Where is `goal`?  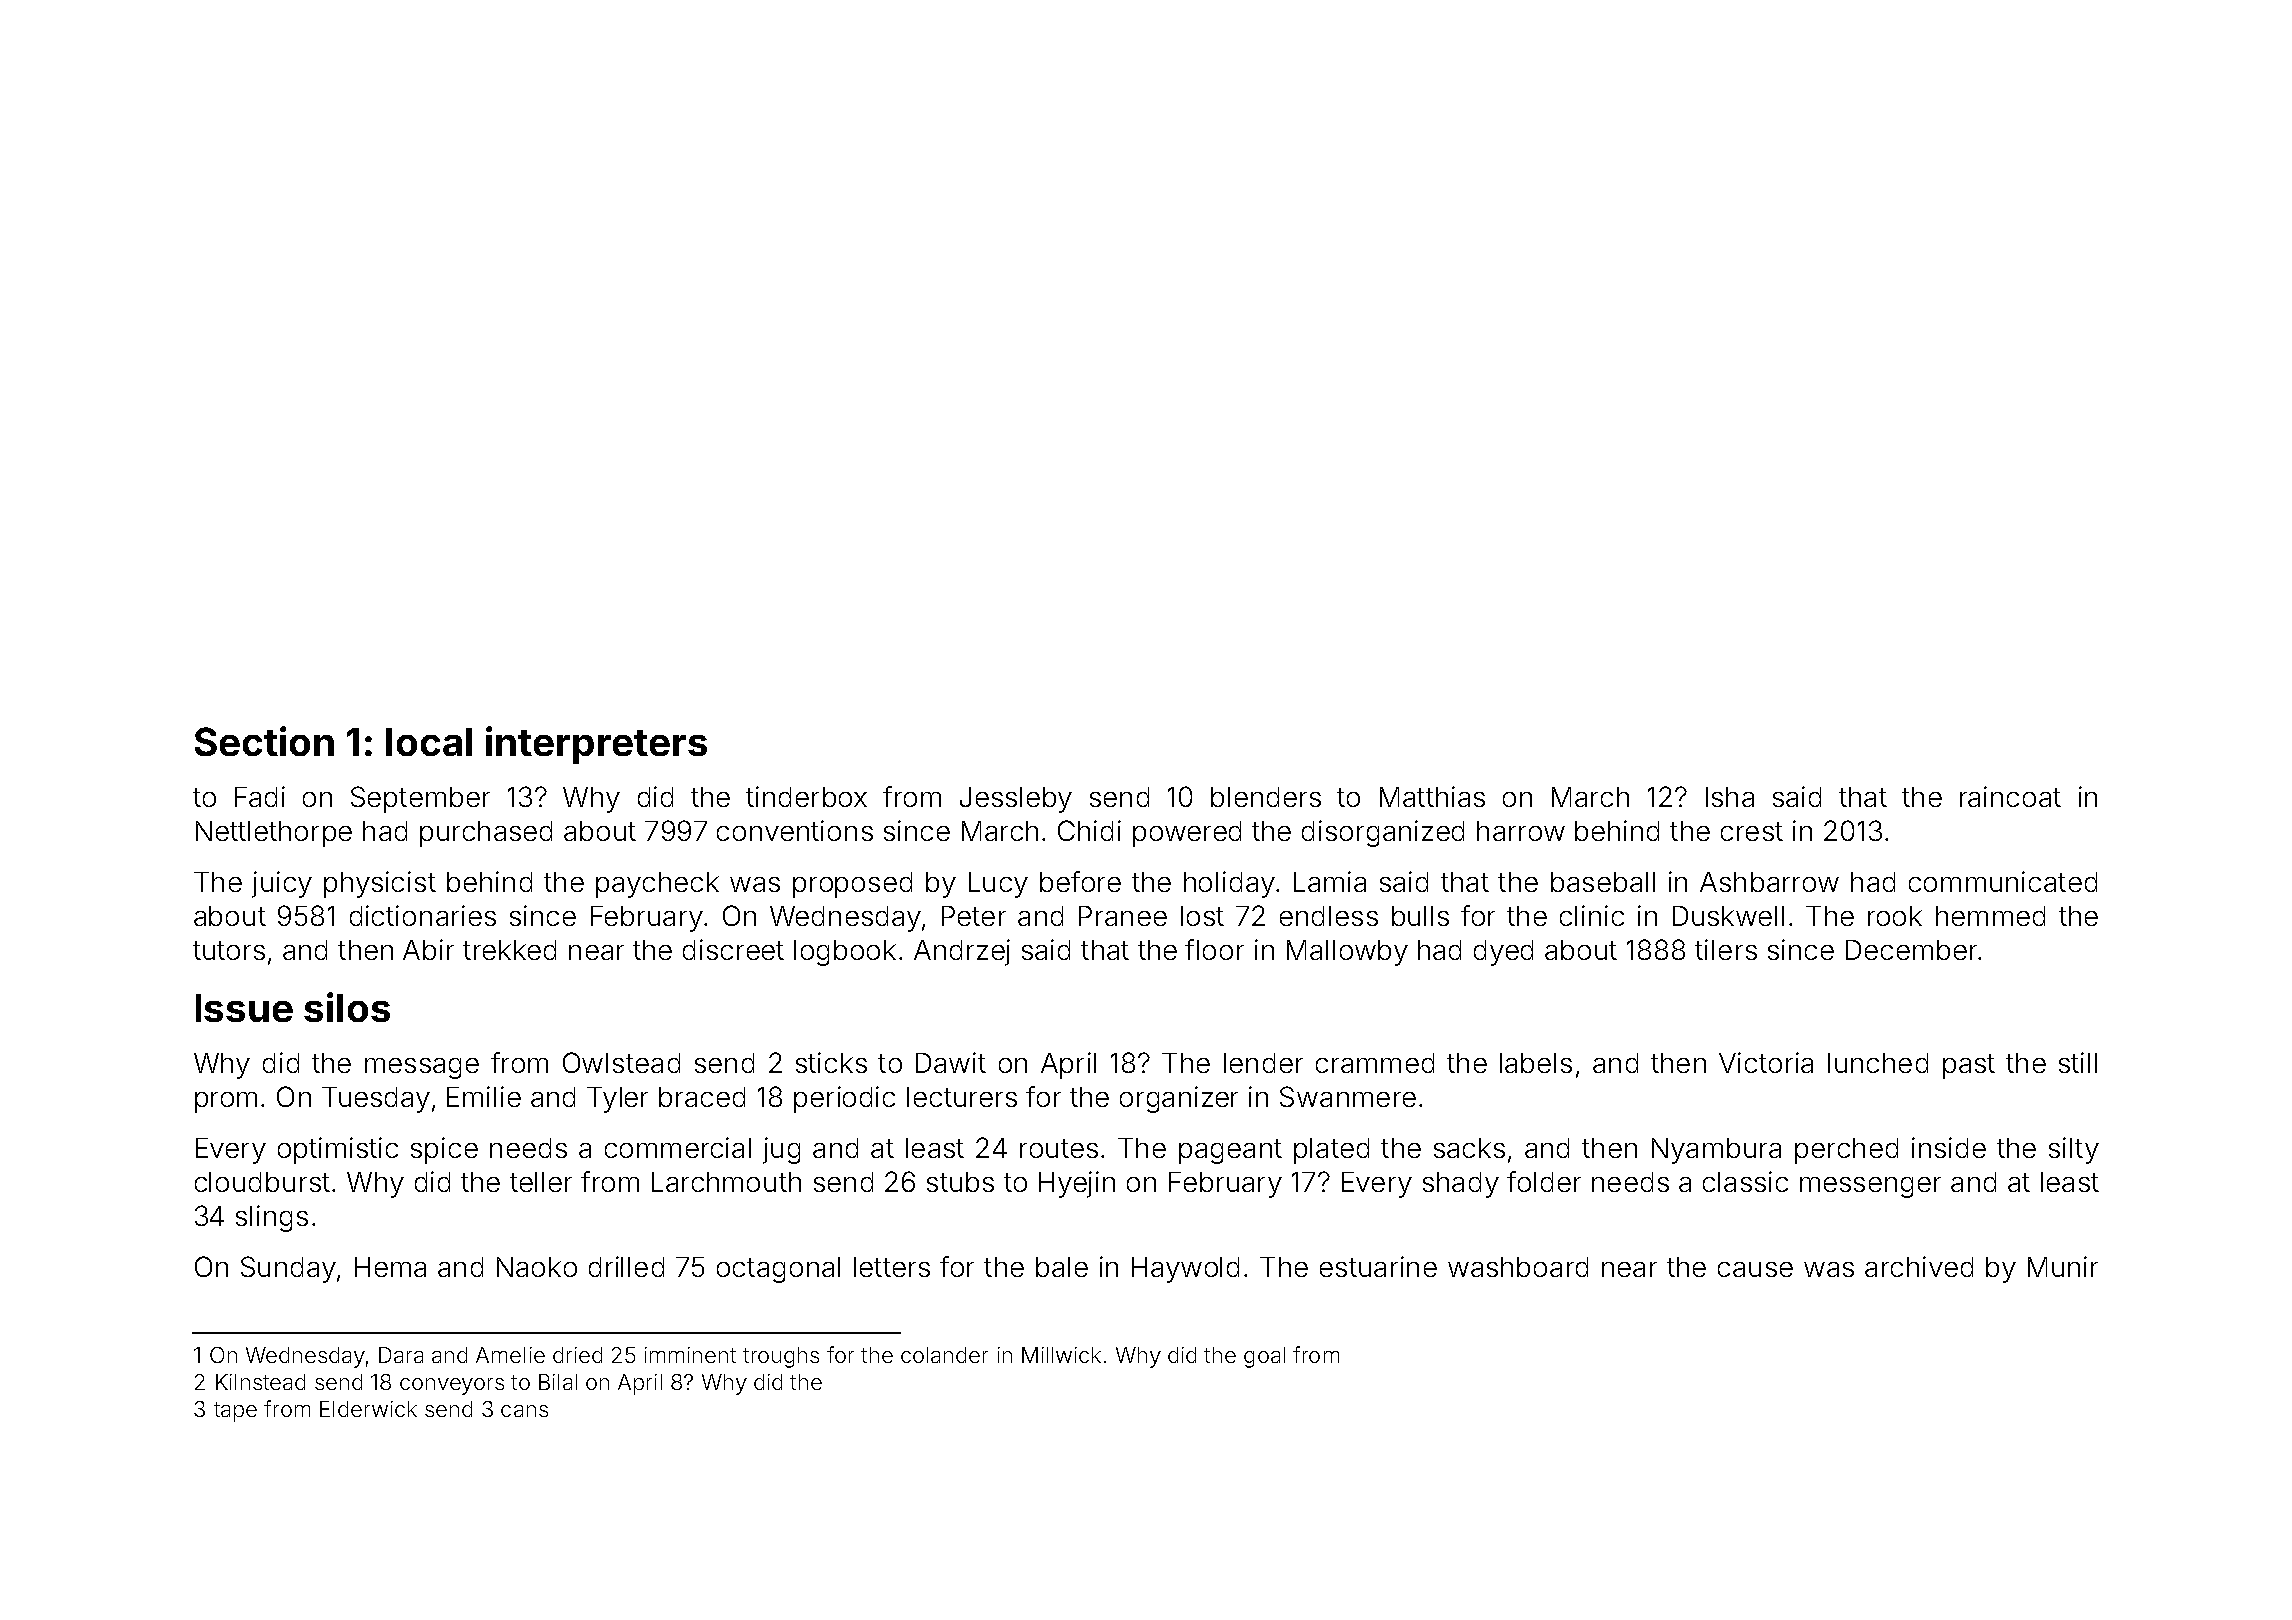 goal is located at coordinates (1264, 1357).
